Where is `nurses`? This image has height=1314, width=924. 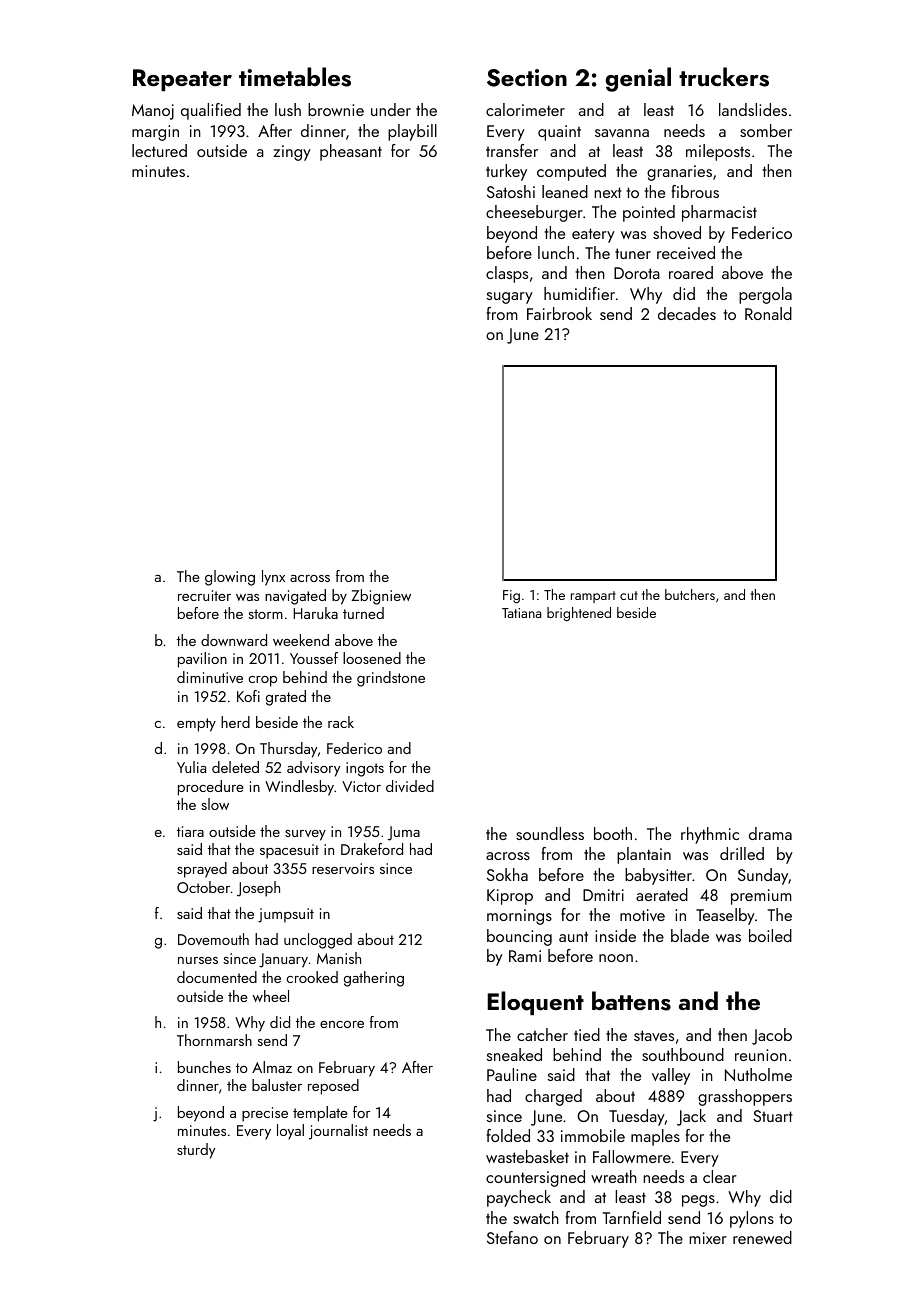
nurses is located at coordinates (198, 960).
